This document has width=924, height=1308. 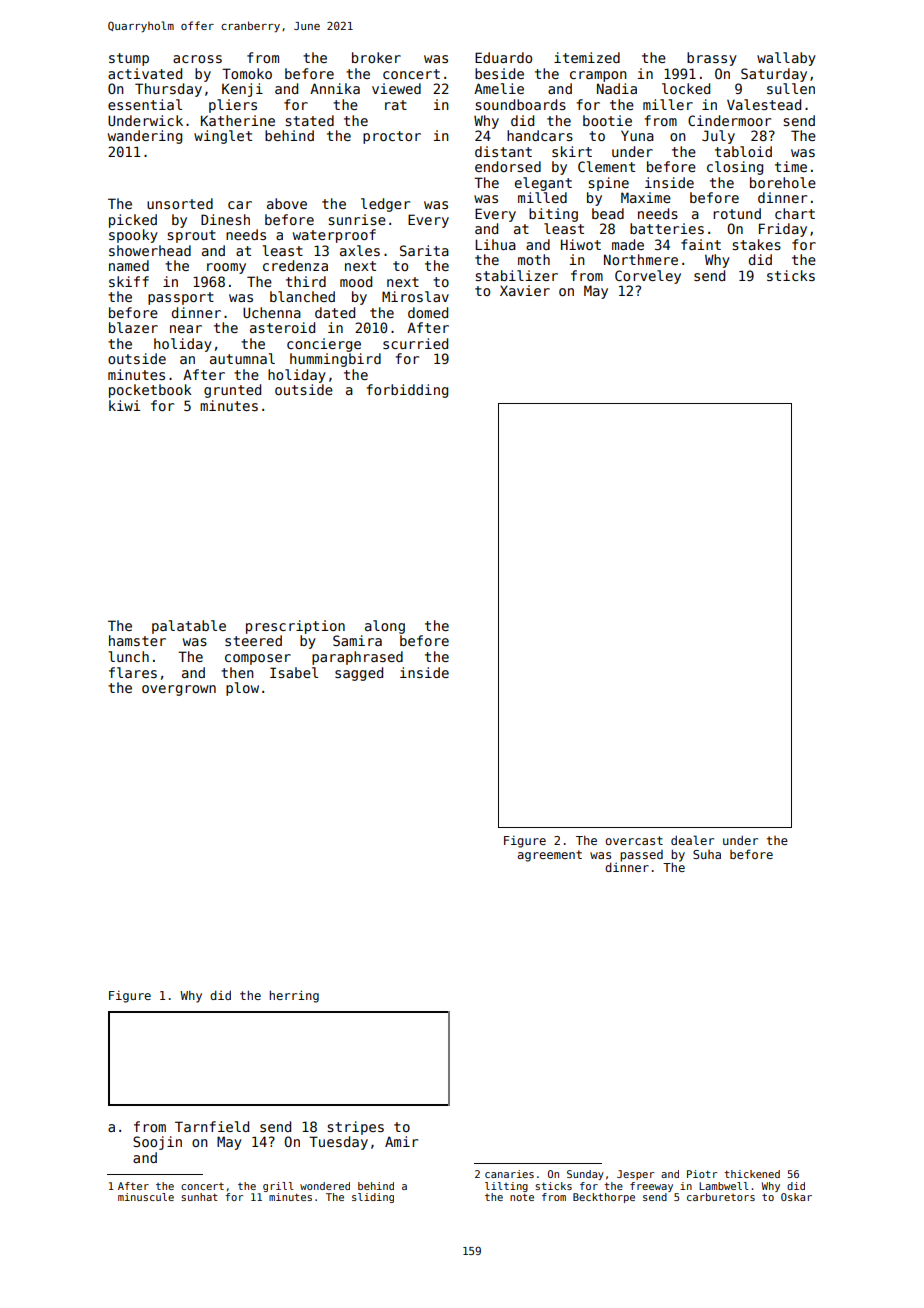 What do you see at coordinates (648, 277) in the document?
I see `Corveley` at bounding box center [648, 277].
